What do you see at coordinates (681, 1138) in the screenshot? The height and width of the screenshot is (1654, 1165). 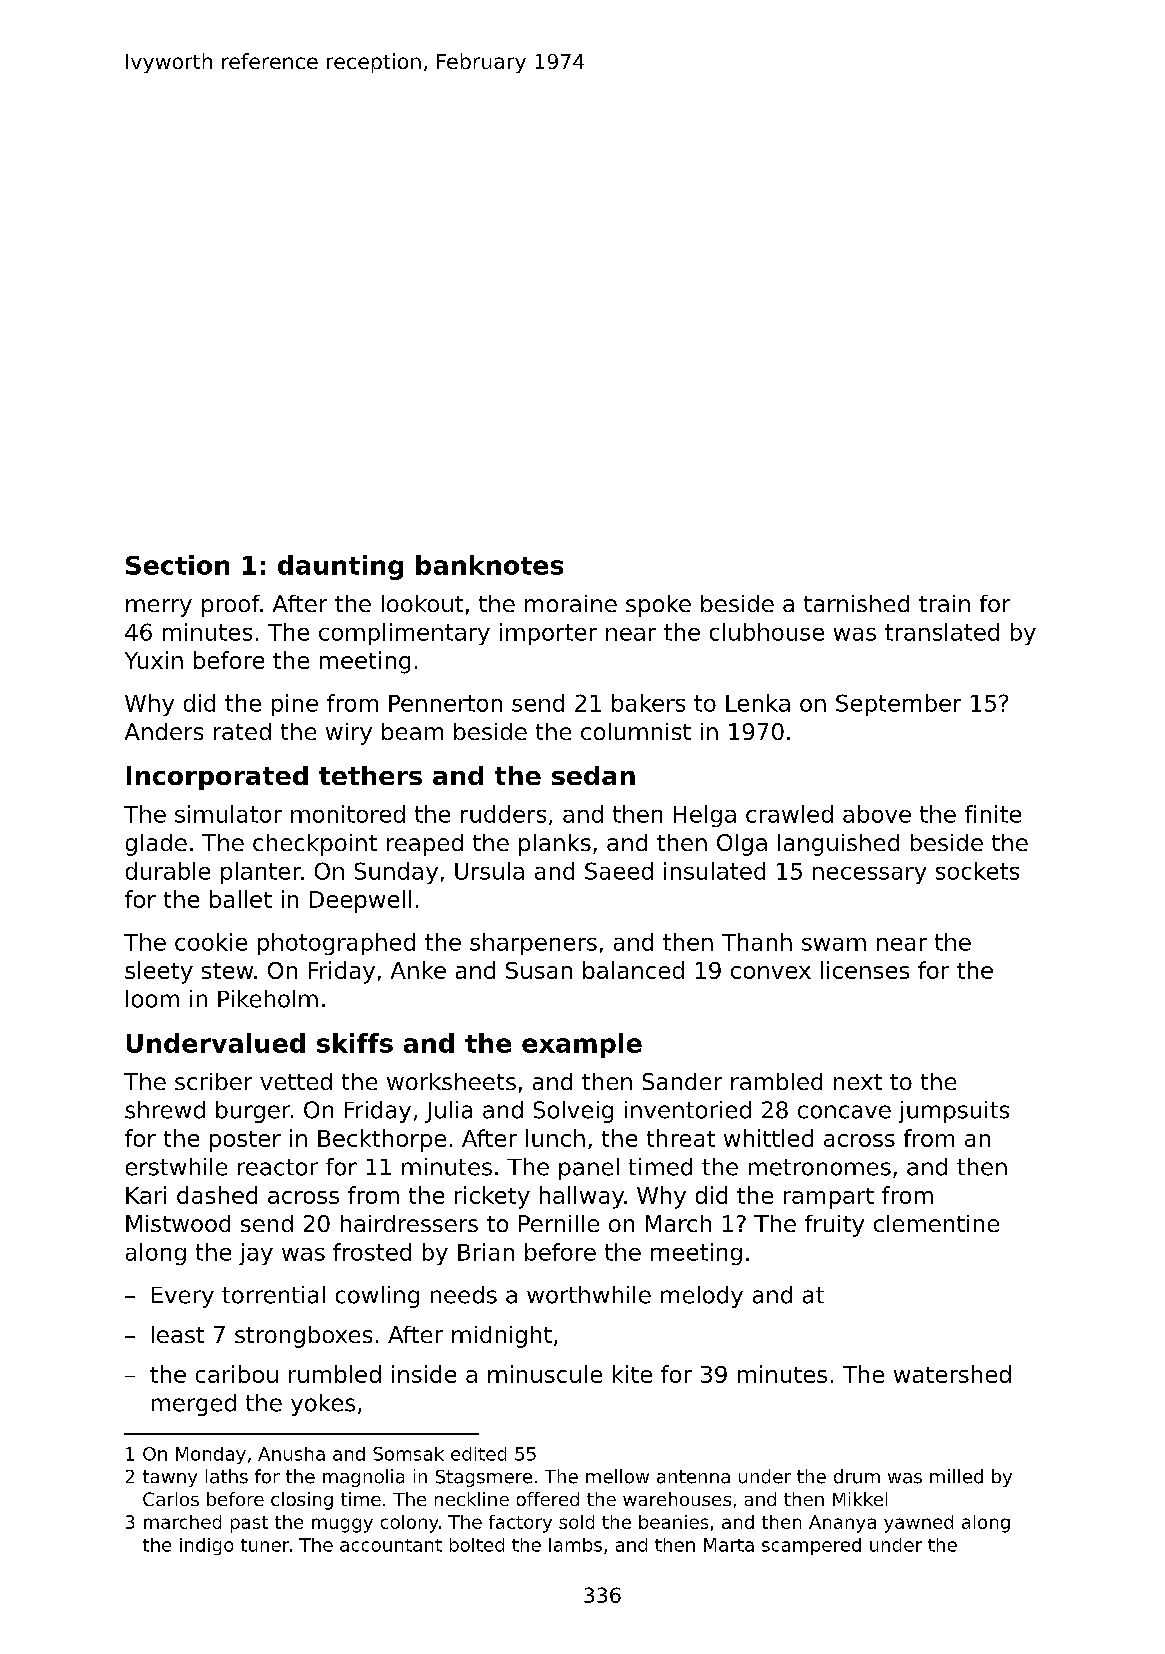 I see `threat` at bounding box center [681, 1138].
